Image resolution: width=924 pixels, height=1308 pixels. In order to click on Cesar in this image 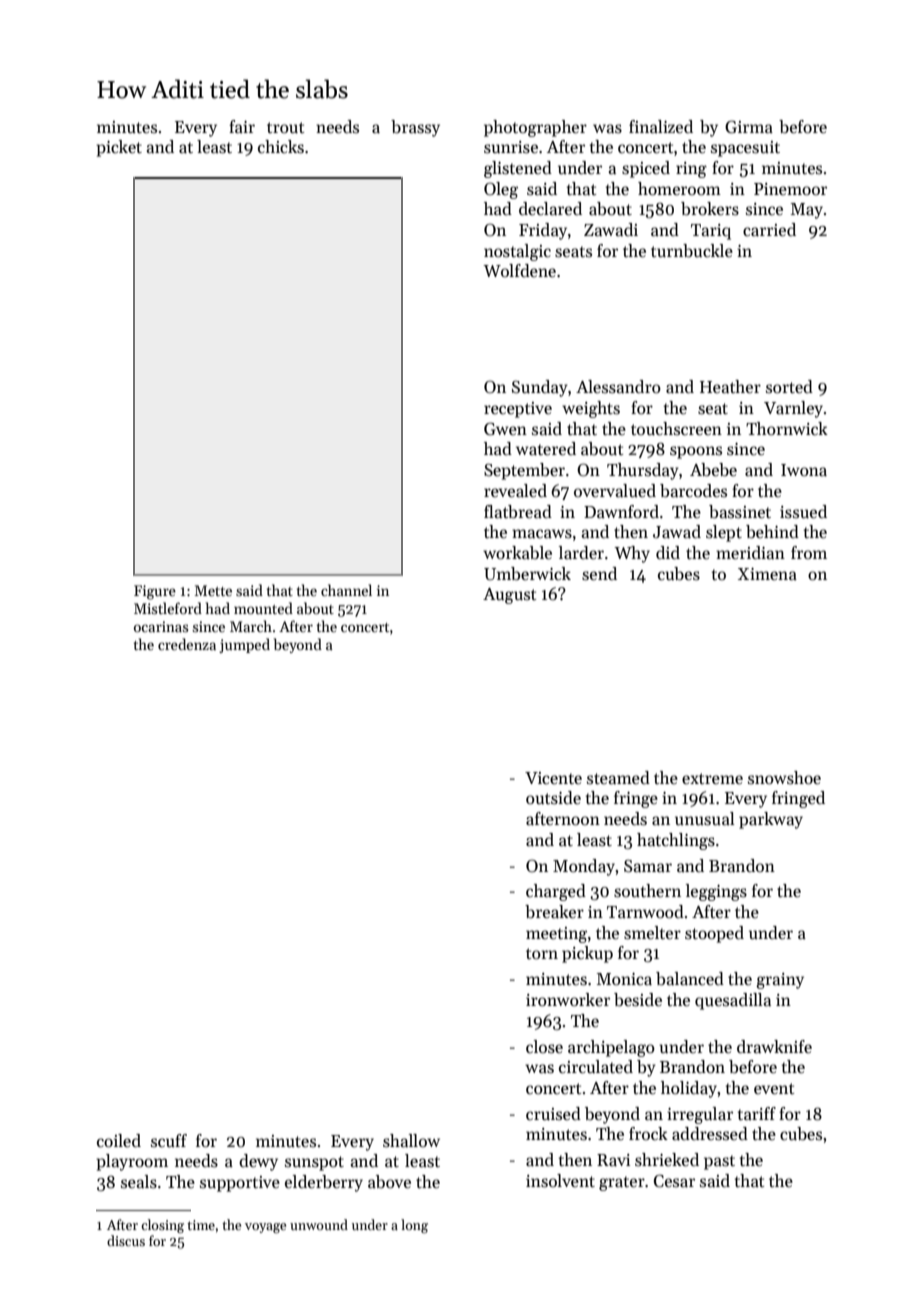, I will do `click(674, 1181)`.
